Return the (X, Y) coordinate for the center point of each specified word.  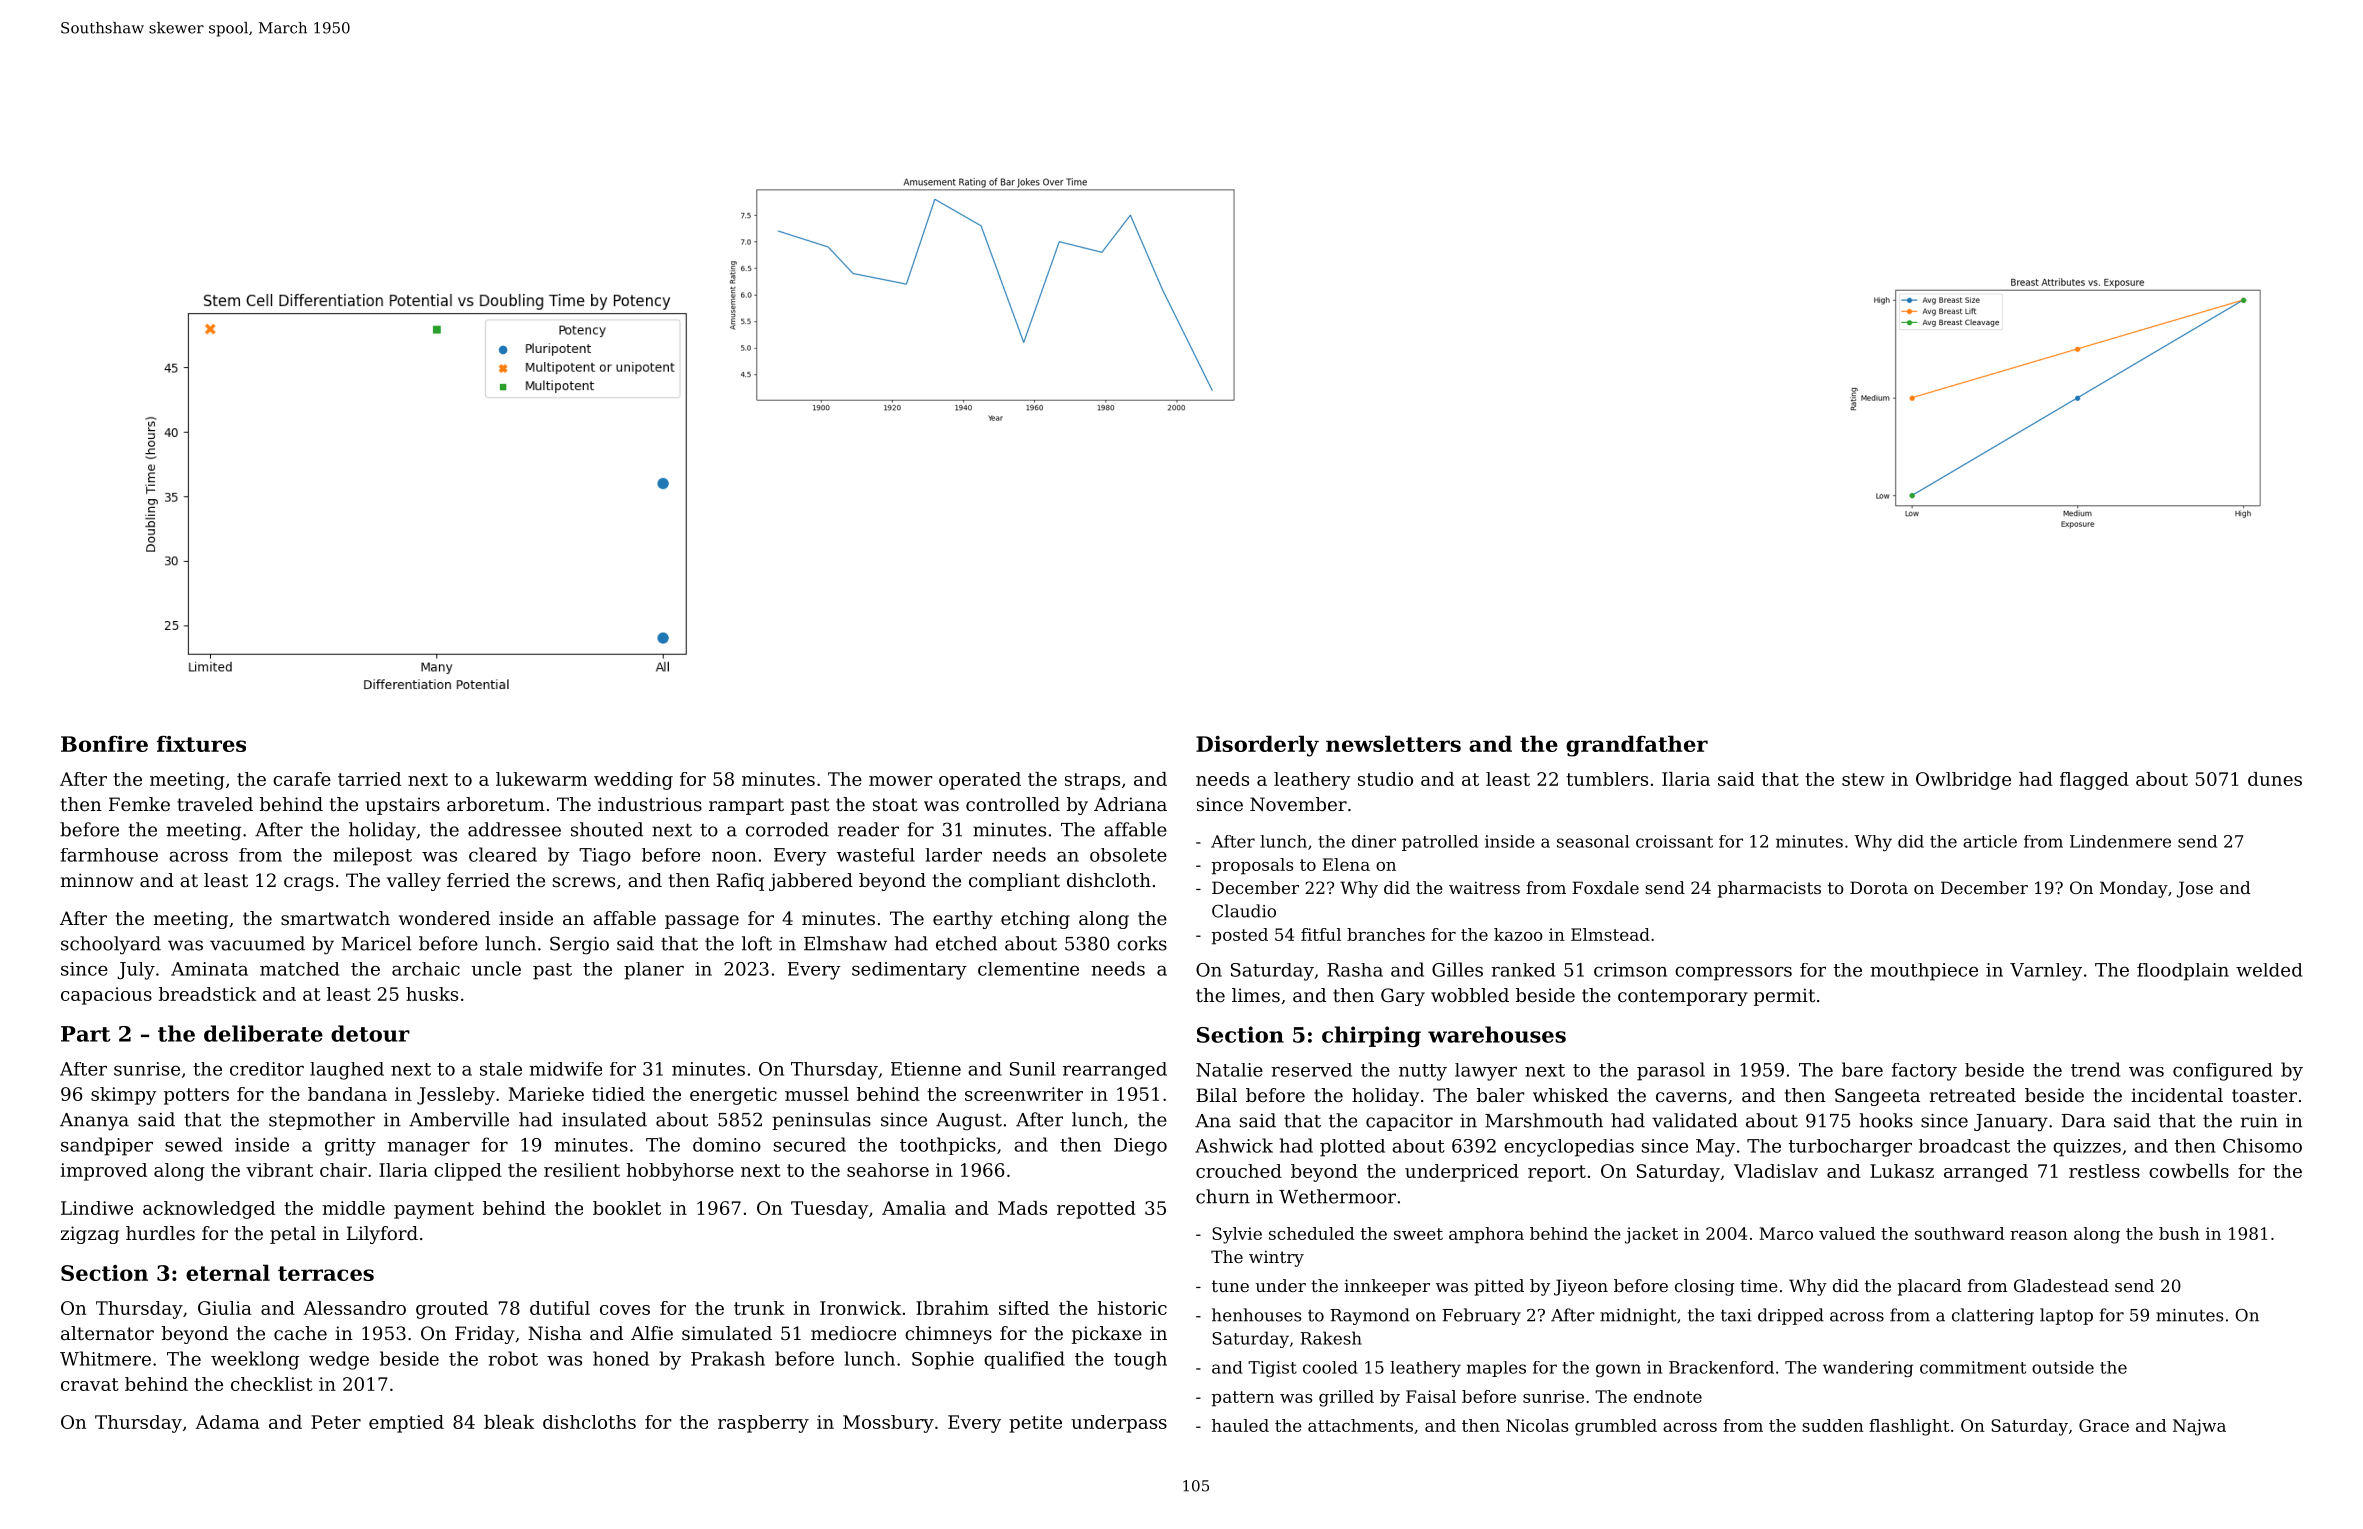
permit (1784, 997)
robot (513, 1358)
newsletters (1393, 743)
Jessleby (456, 1096)
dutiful (560, 1308)
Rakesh (1331, 1338)
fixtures (201, 744)
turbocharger (1850, 1148)
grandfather (1637, 746)
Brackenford (1721, 1367)
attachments (1360, 1425)
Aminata (209, 969)
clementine (1028, 969)
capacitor (1409, 1122)
